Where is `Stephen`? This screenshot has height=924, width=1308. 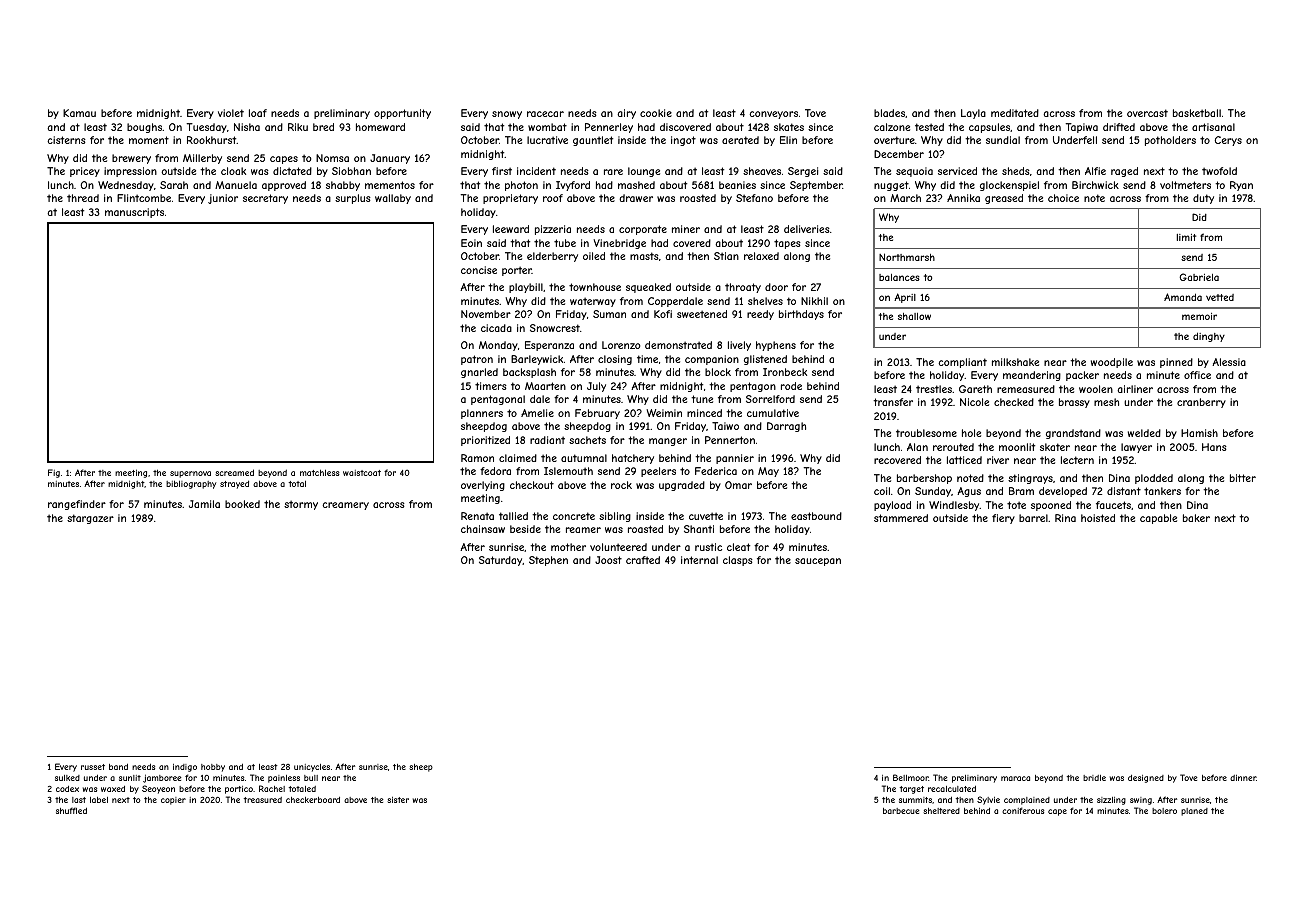
Stephen is located at coordinates (548, 561).
